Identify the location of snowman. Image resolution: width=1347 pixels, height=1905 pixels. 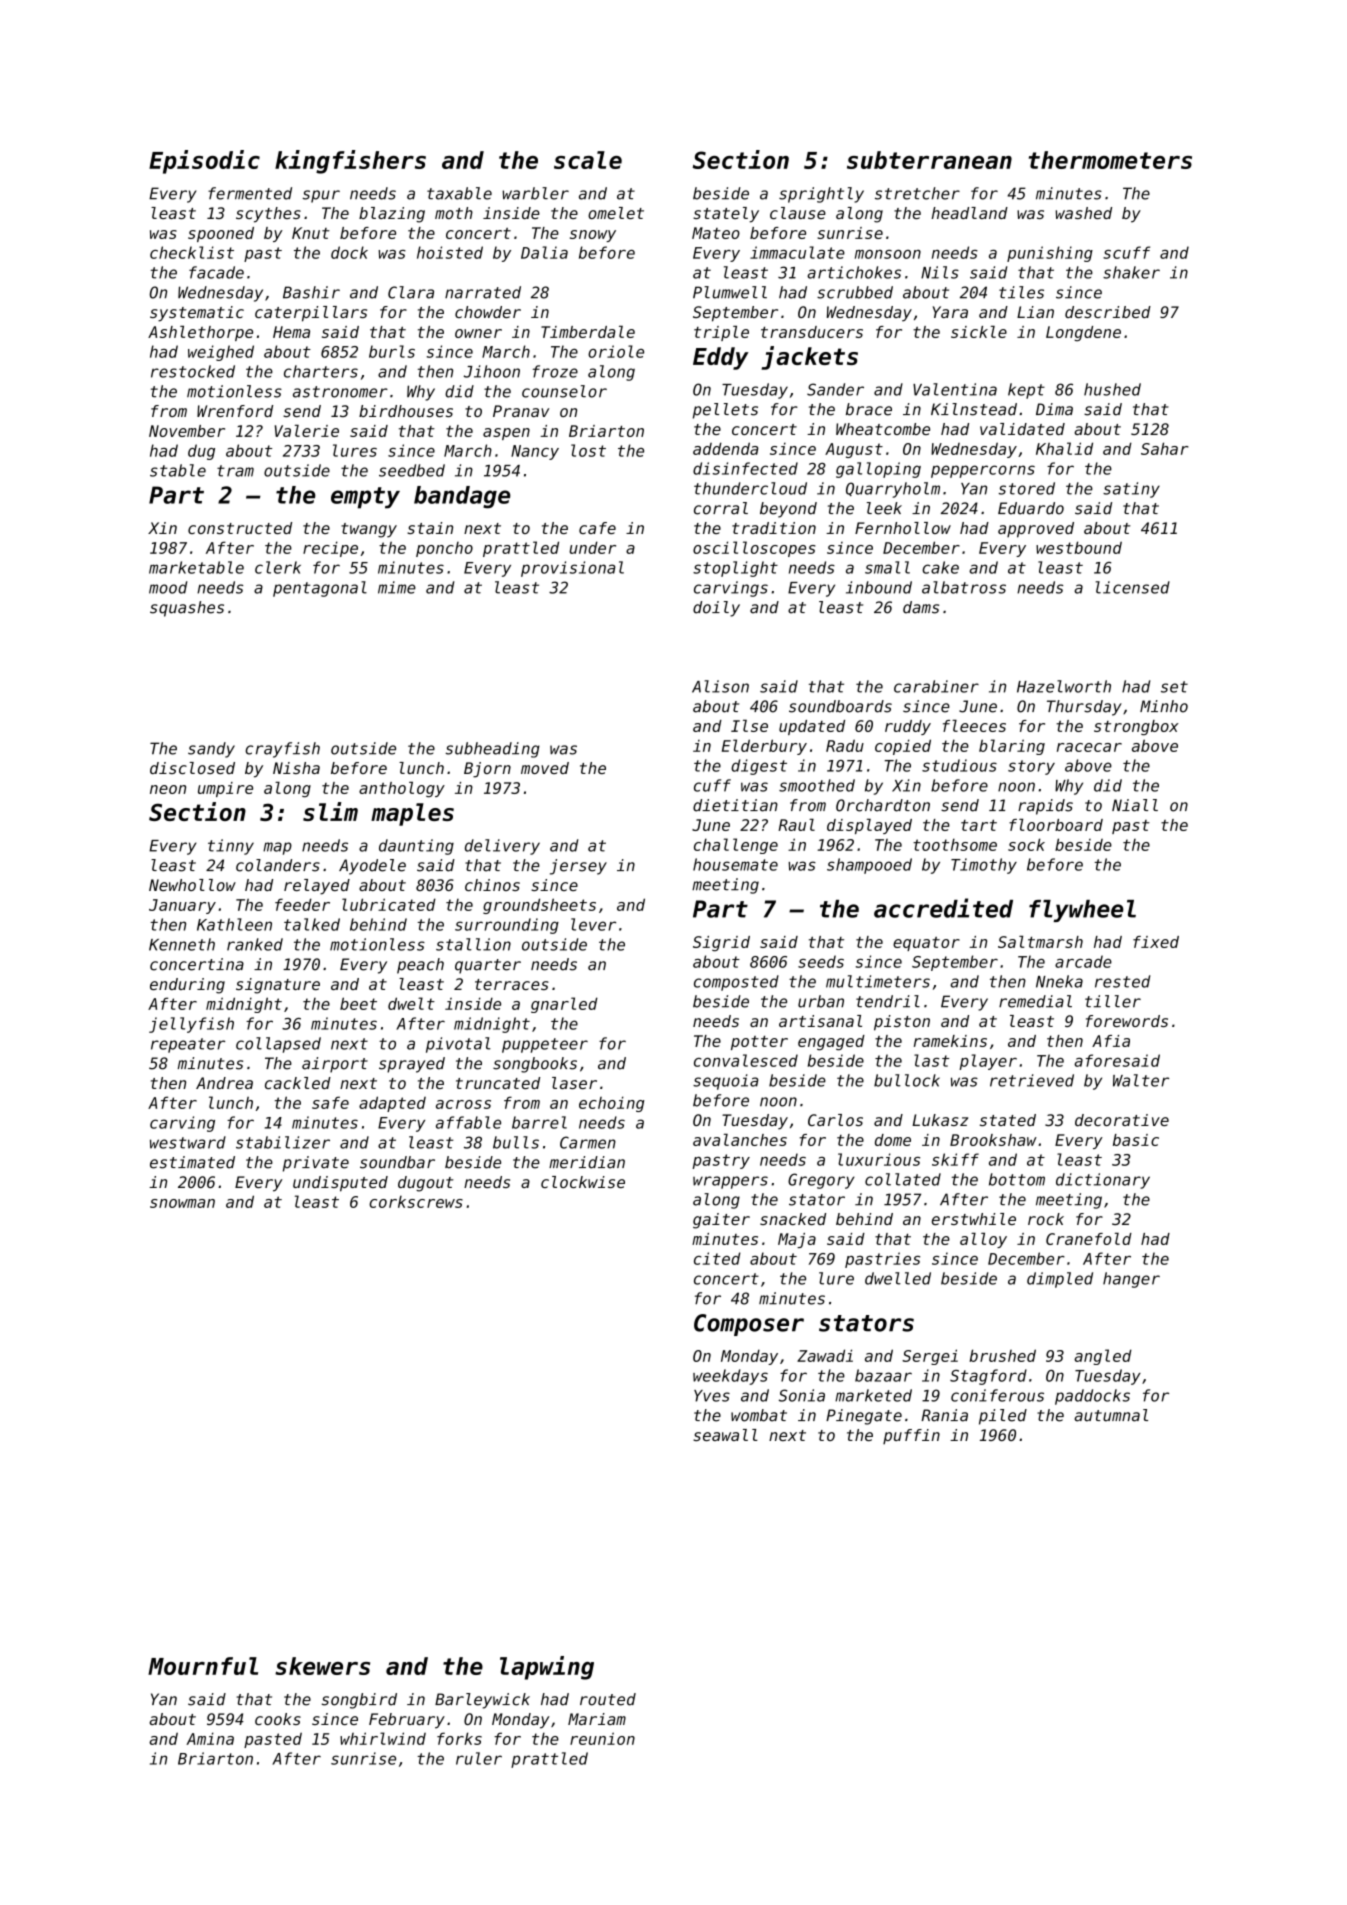
(182, 1203).
